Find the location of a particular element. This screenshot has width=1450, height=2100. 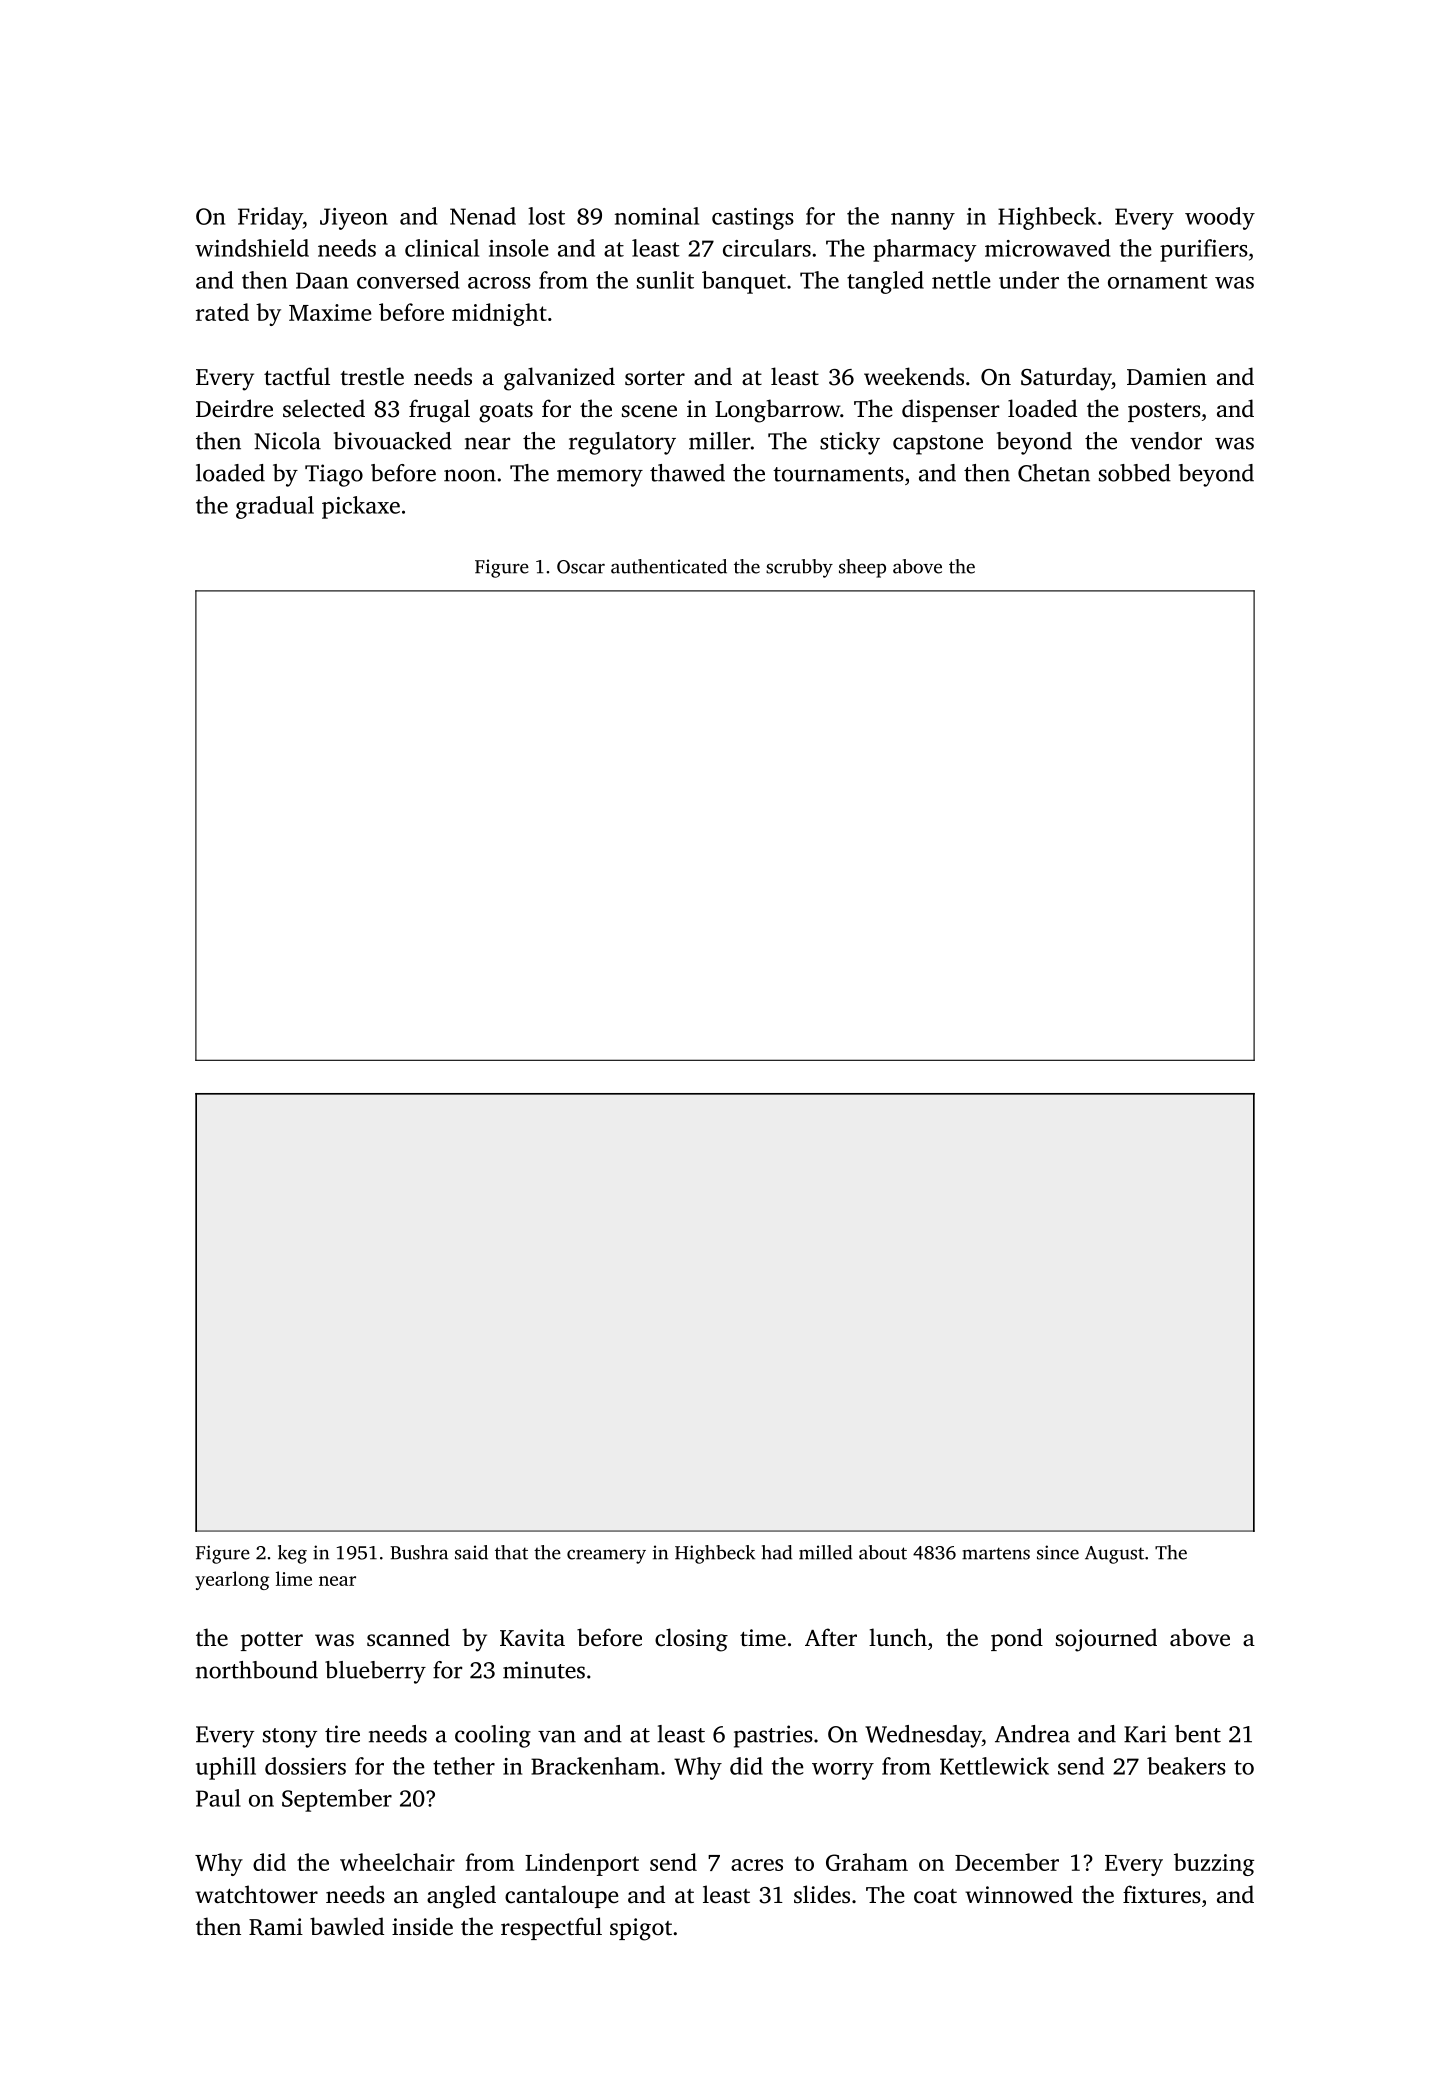

scrubby is located at coordinates (799, 568).
